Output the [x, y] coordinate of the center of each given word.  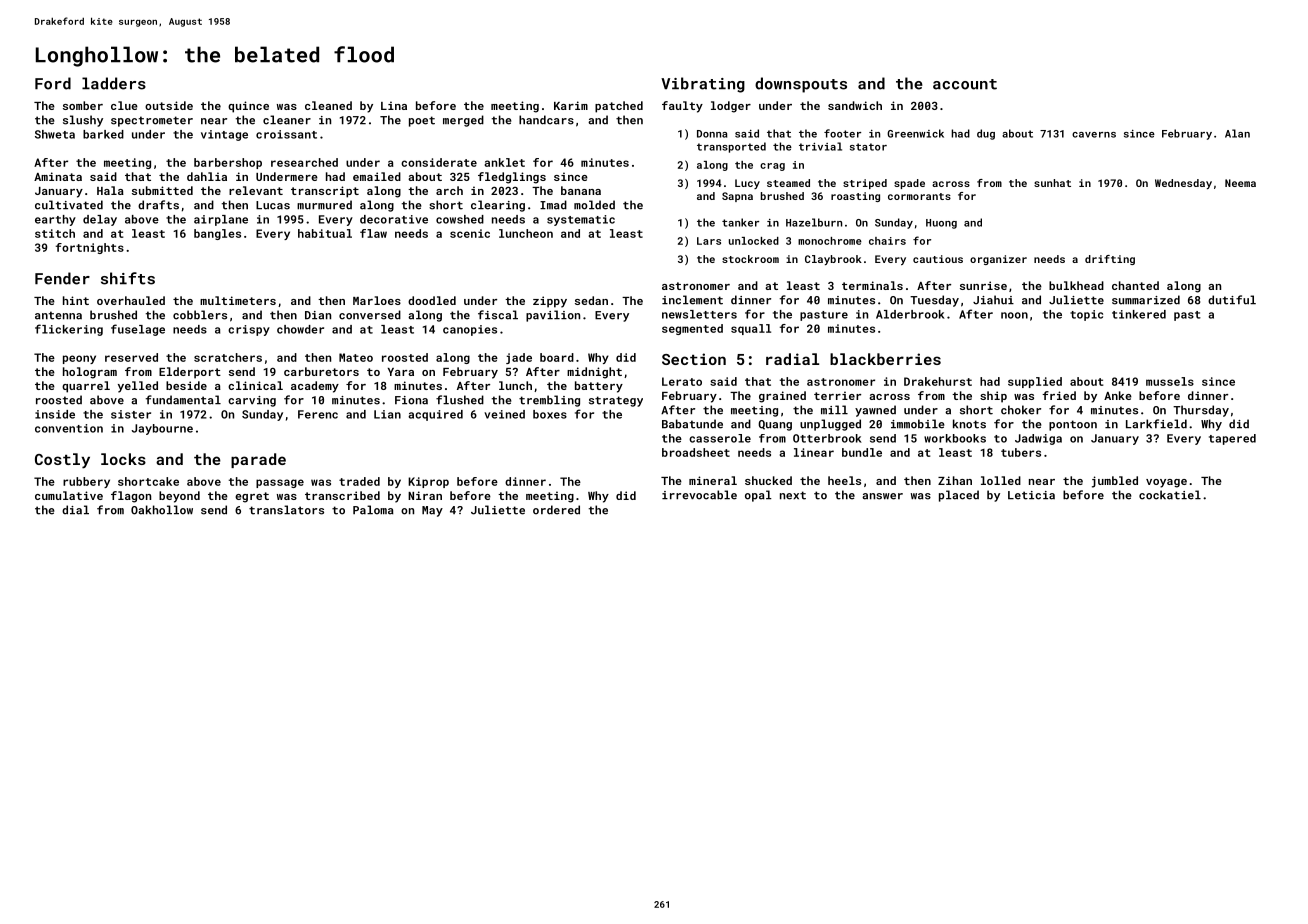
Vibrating [703, 85]
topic [1086, 315]
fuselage [138, 330]
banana [581, 190]
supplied [1035, 382]
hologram [90, 373]
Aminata [58, 176]
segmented [692, 329]
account [965, 84]
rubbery [86, 482]
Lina [394, 105]
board [557, 357]
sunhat [1052, 183]
